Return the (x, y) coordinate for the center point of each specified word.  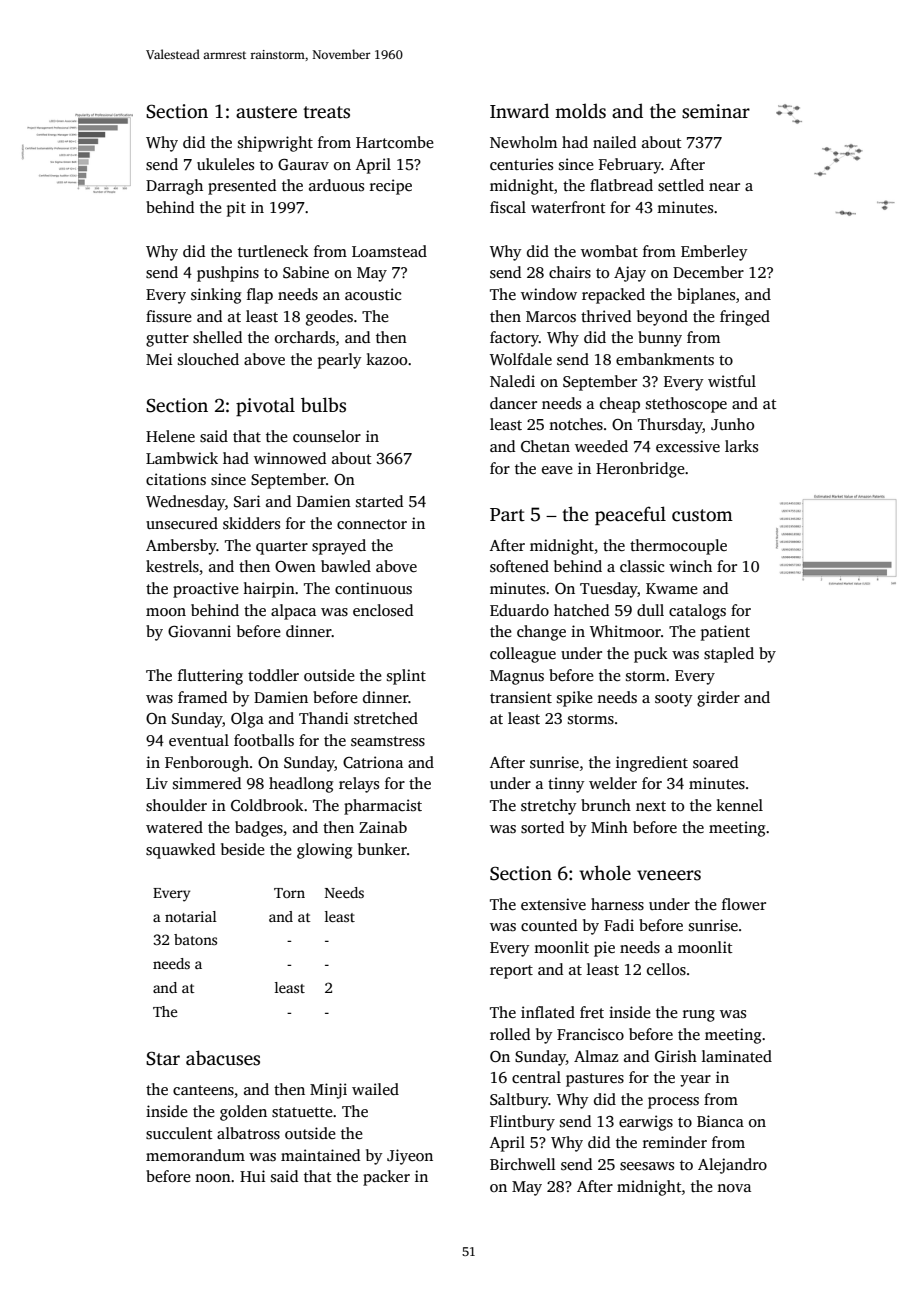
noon (213, 1178)
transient (521, 697)
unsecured (182, 523)
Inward (519, 111)
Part (507, 515)
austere (266, 112)
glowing (324, 851)
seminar (716, 111)
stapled (729, 655)
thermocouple (678, 547)
